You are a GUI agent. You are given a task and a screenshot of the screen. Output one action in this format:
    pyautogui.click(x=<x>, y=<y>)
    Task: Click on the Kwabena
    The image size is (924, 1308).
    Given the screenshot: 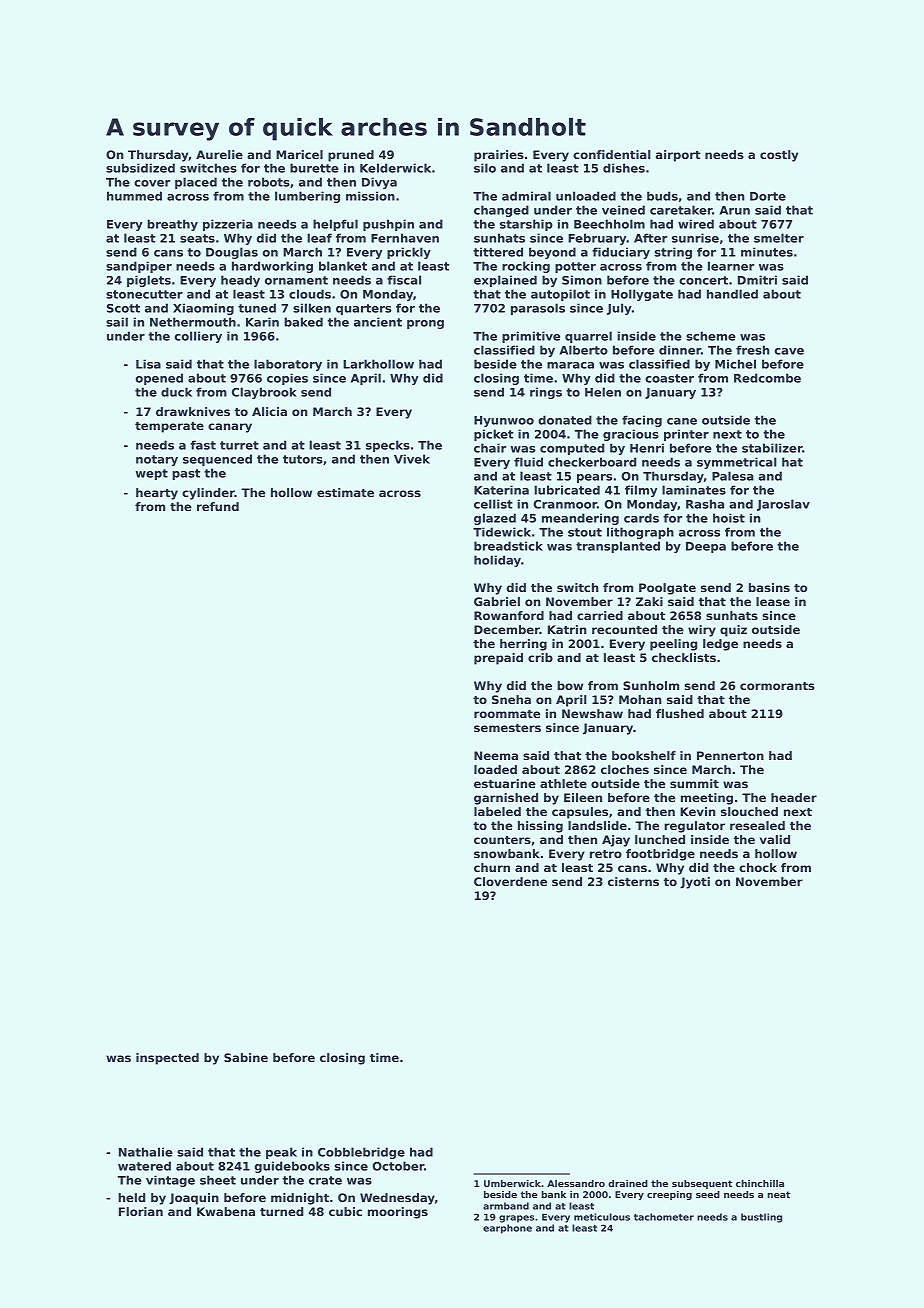 What is the action you would take?
    pyautogui.click(x=226, y=1211)
